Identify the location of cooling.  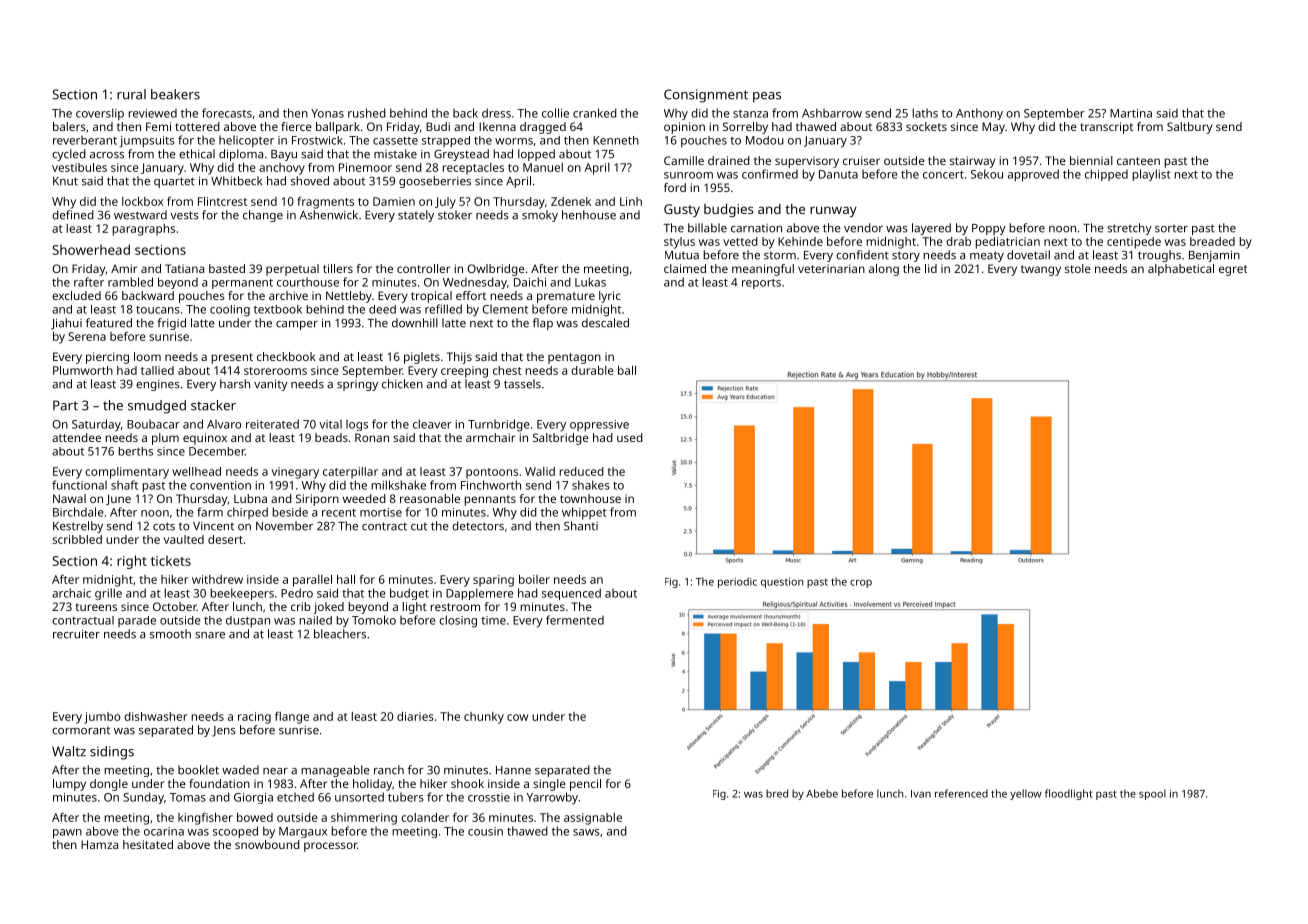
(230, 311).
